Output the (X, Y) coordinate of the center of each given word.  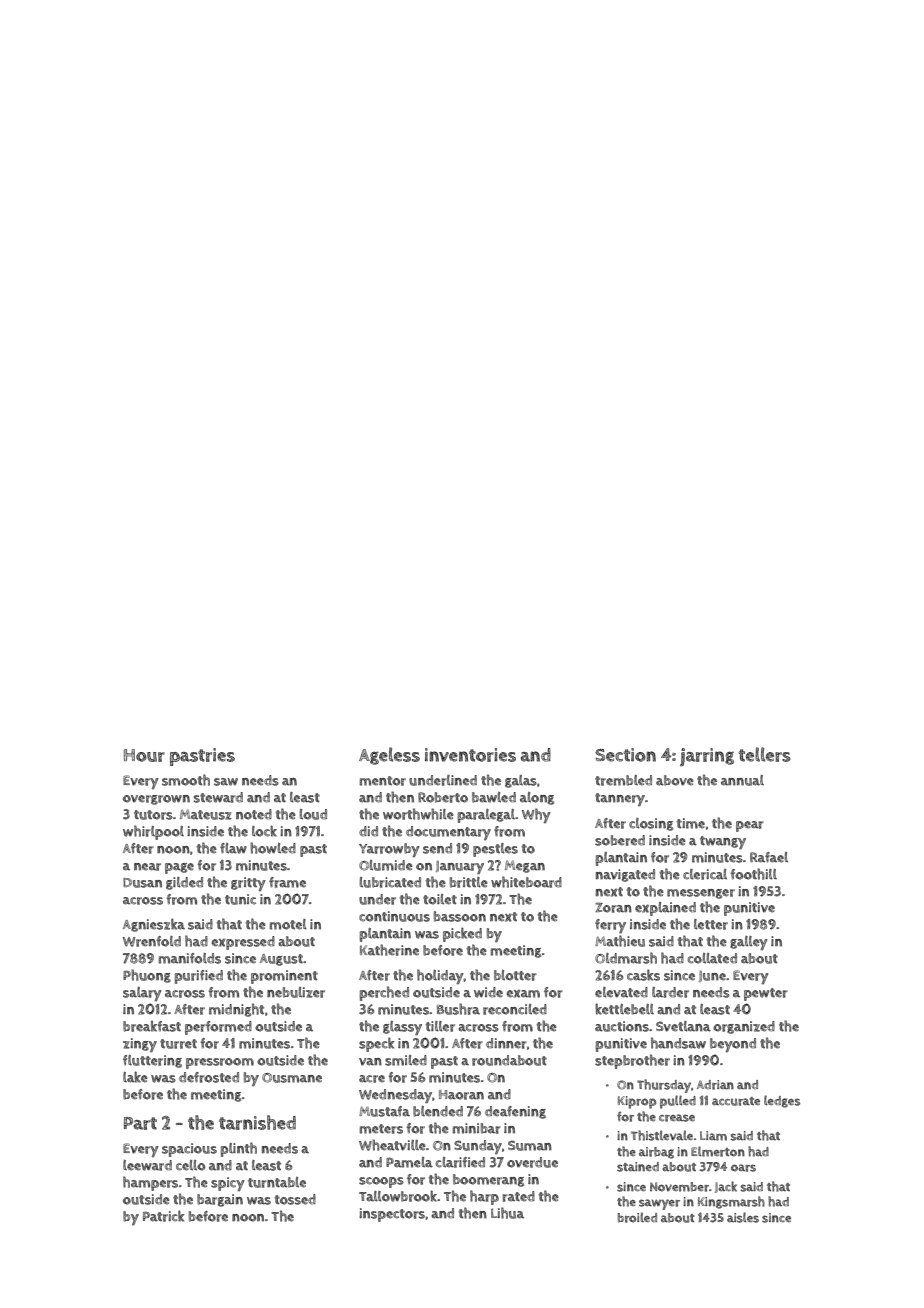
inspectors (392, 1215)
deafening (515, 1112)
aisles (743, 1217)
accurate (736, 1101)
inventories (470, 755)
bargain (220, 1200)
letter (711, 924)
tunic (240, 899)
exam (523, 994)
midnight (236, 1010)
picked (462, 934)
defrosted (209, 1077)
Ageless (389, 756)
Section (625, 755)
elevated (621, 992)
